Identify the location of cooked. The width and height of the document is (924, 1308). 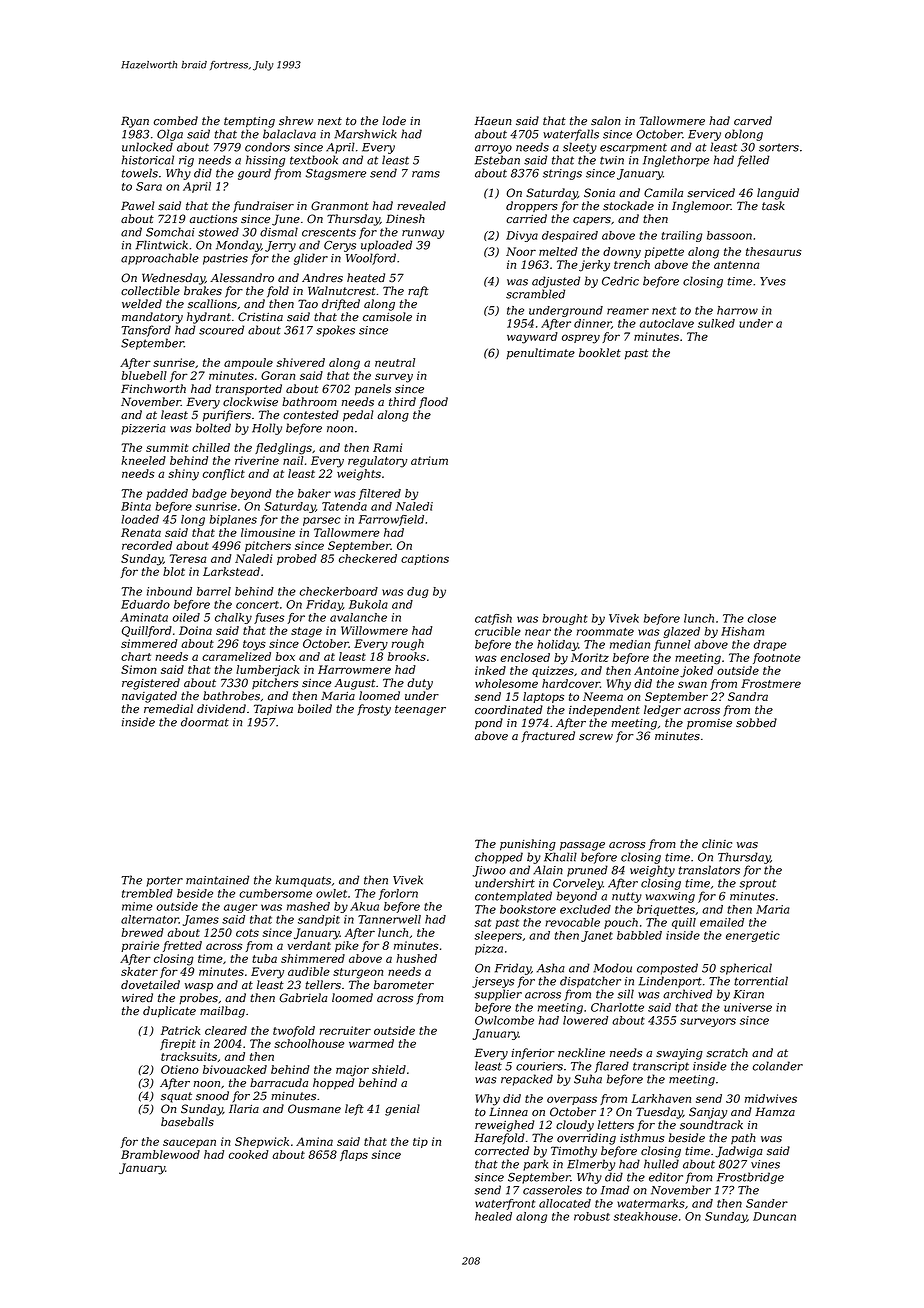
(248, 1154).
